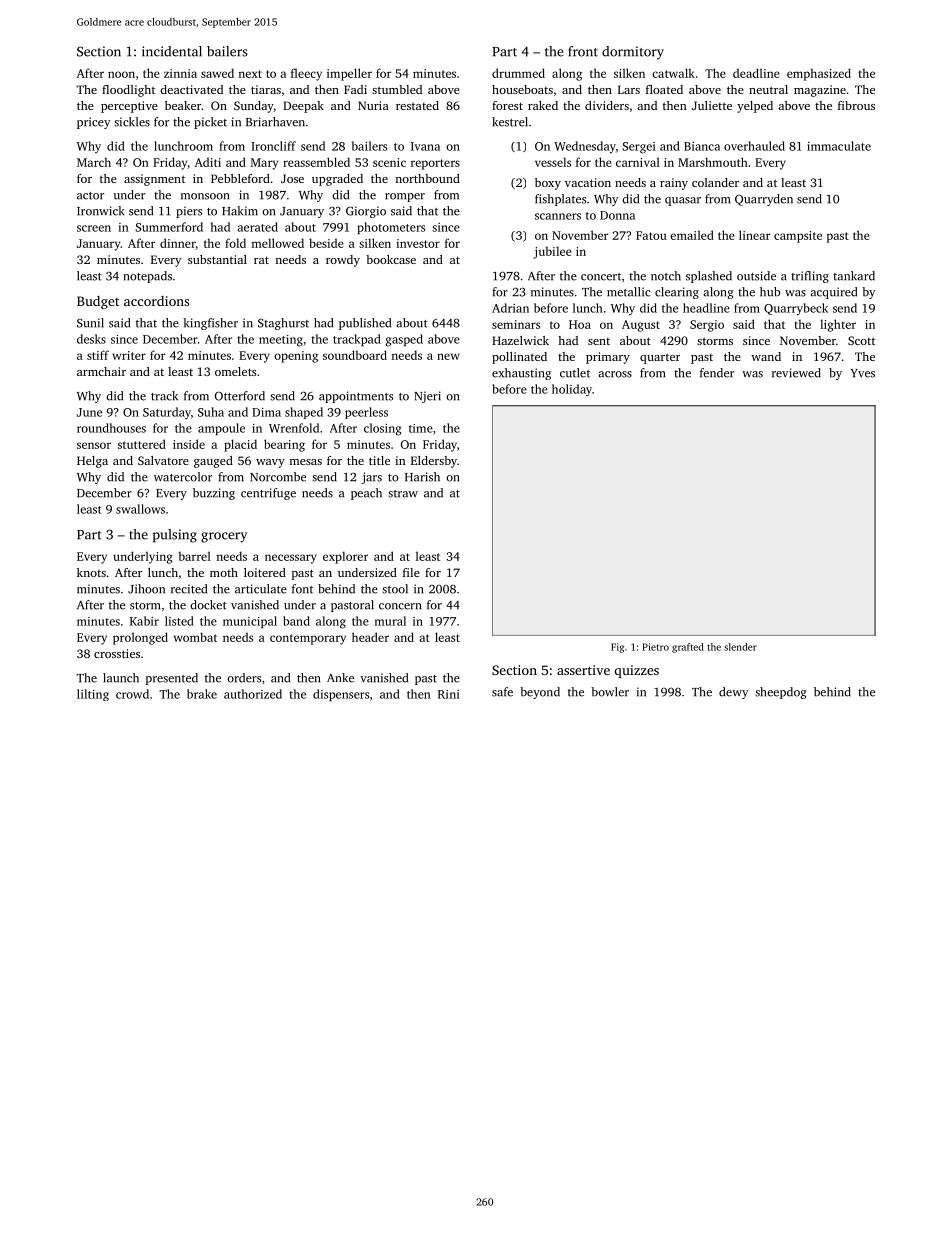 This image has width=952, height=1233. I want to click on exhausting, so click(521, 374).
